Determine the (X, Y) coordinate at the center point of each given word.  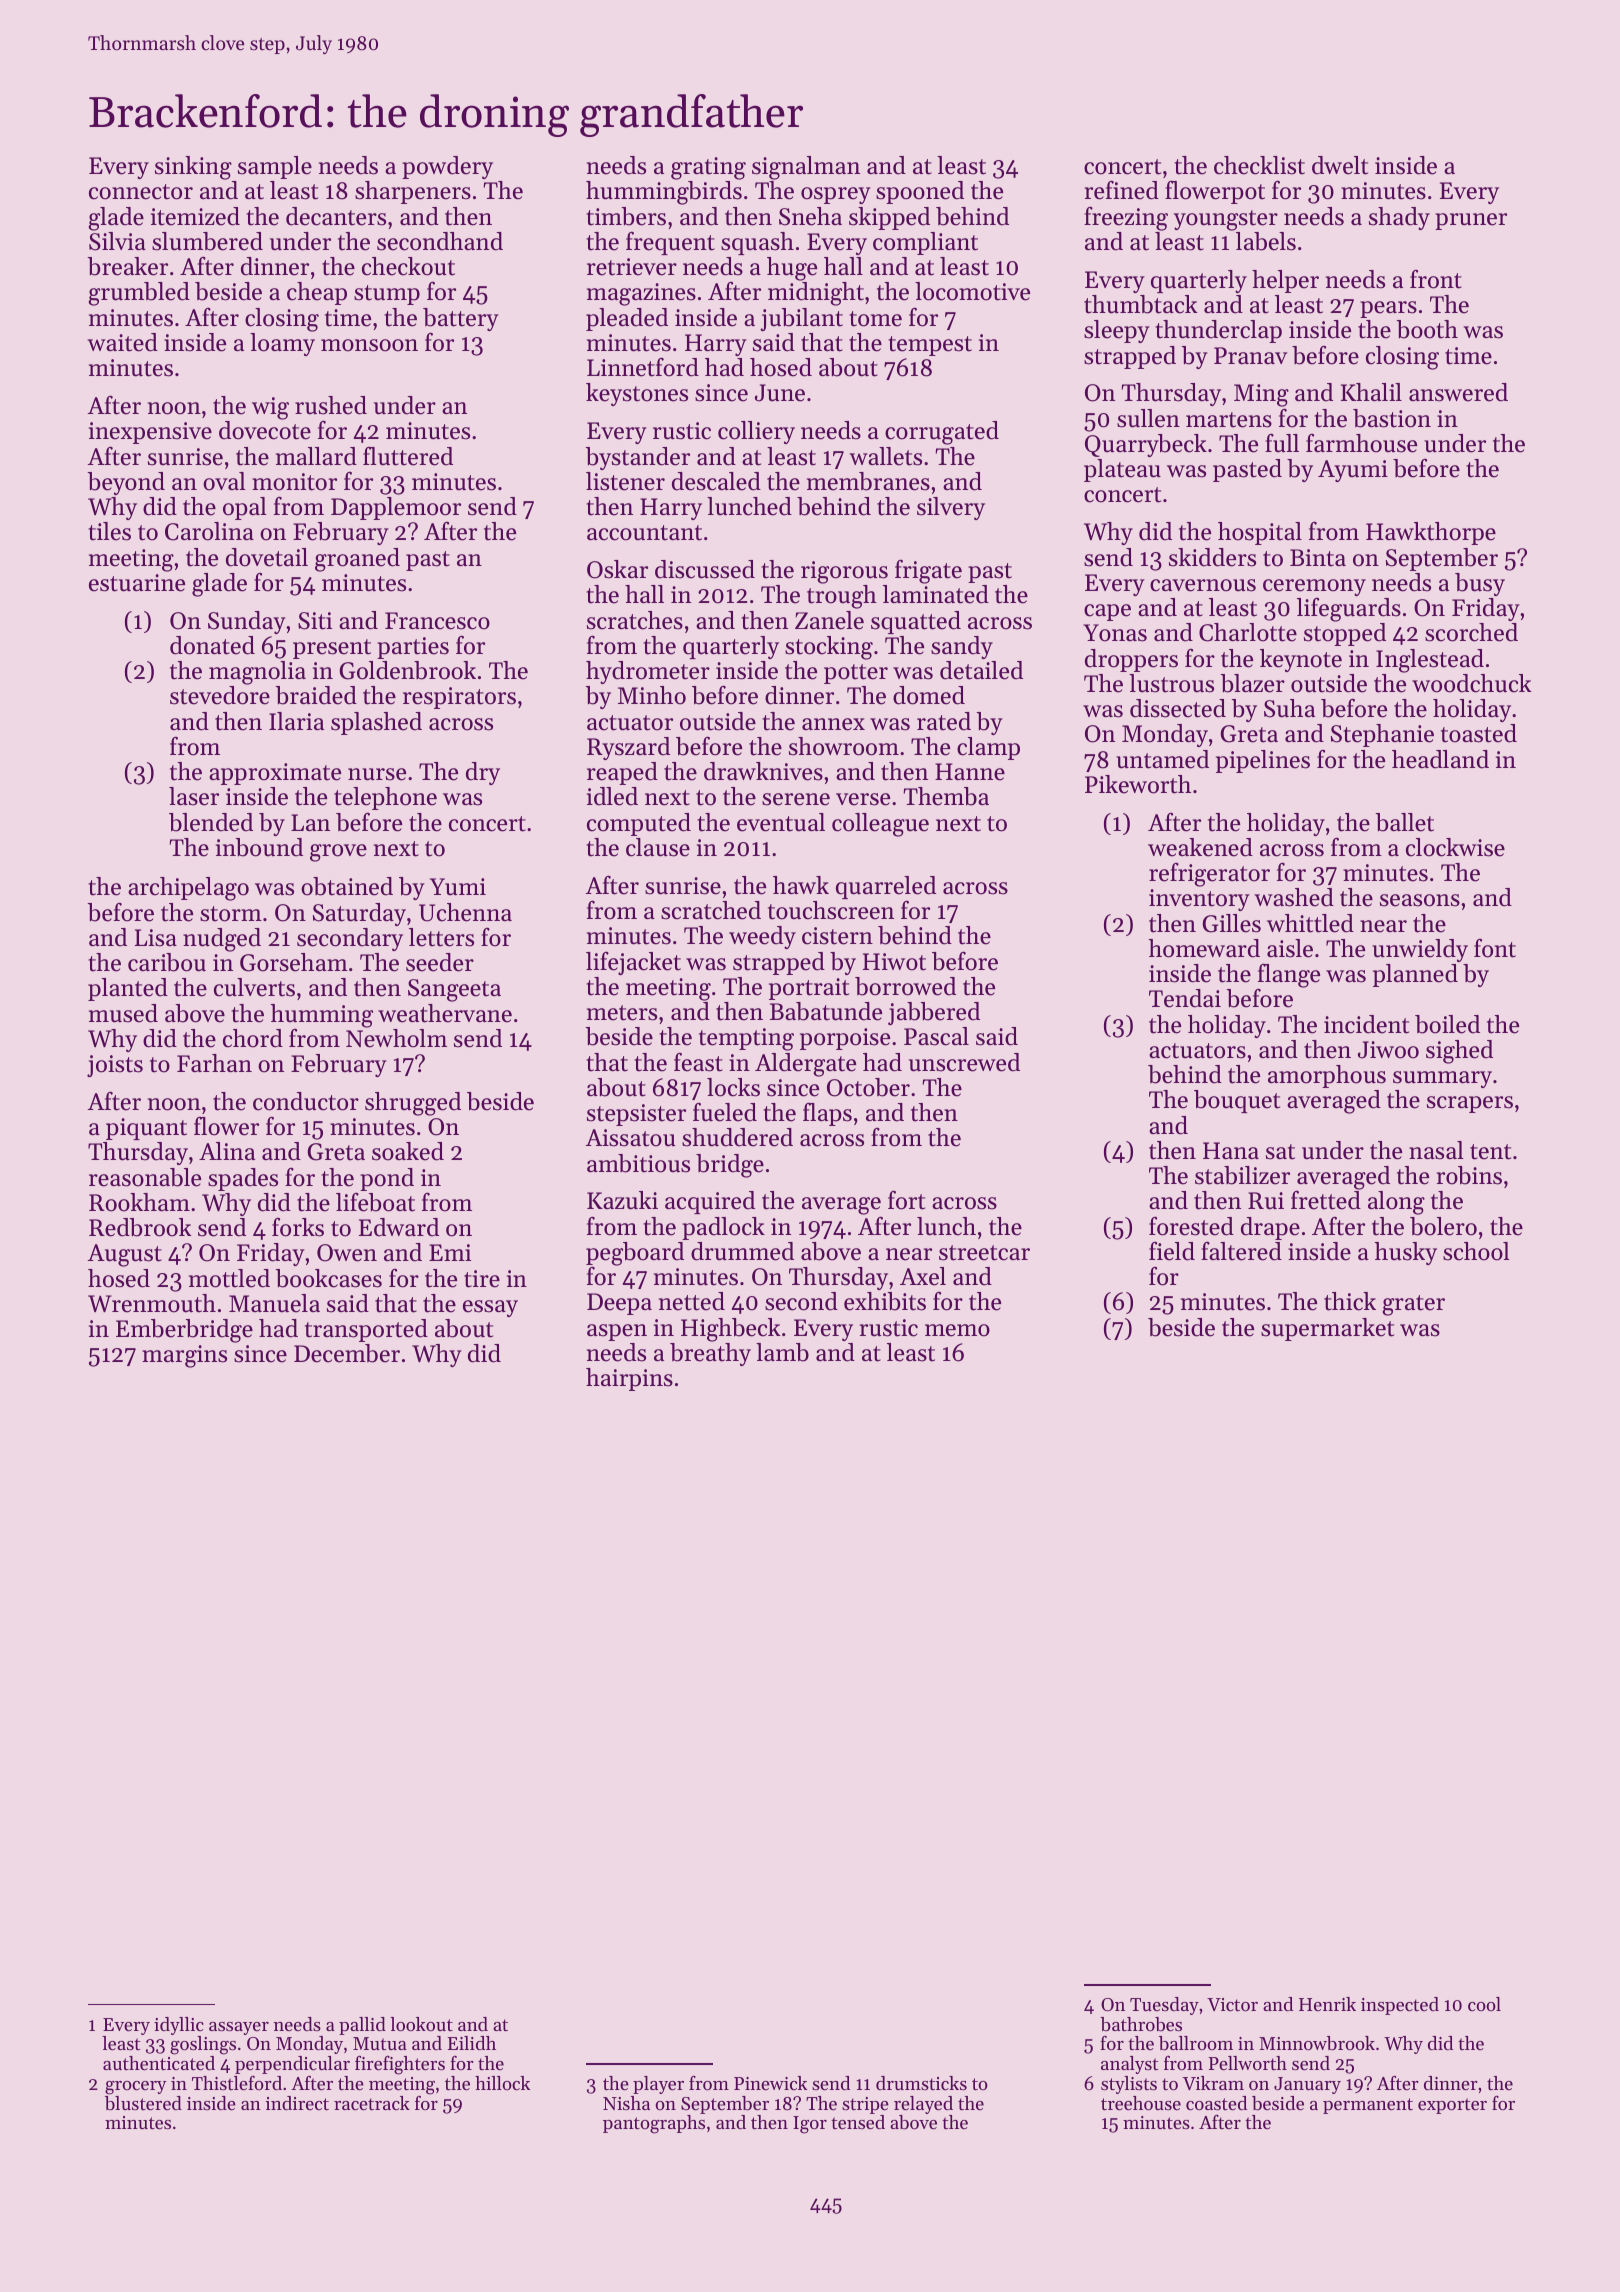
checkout (408, 266)
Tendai (1185, 998)
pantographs (654, 2124)
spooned (920, 192)
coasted (1216, 2103)
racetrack (372, 2103)
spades (243, 1179)
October (868, 1087)
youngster (1226, 220)
